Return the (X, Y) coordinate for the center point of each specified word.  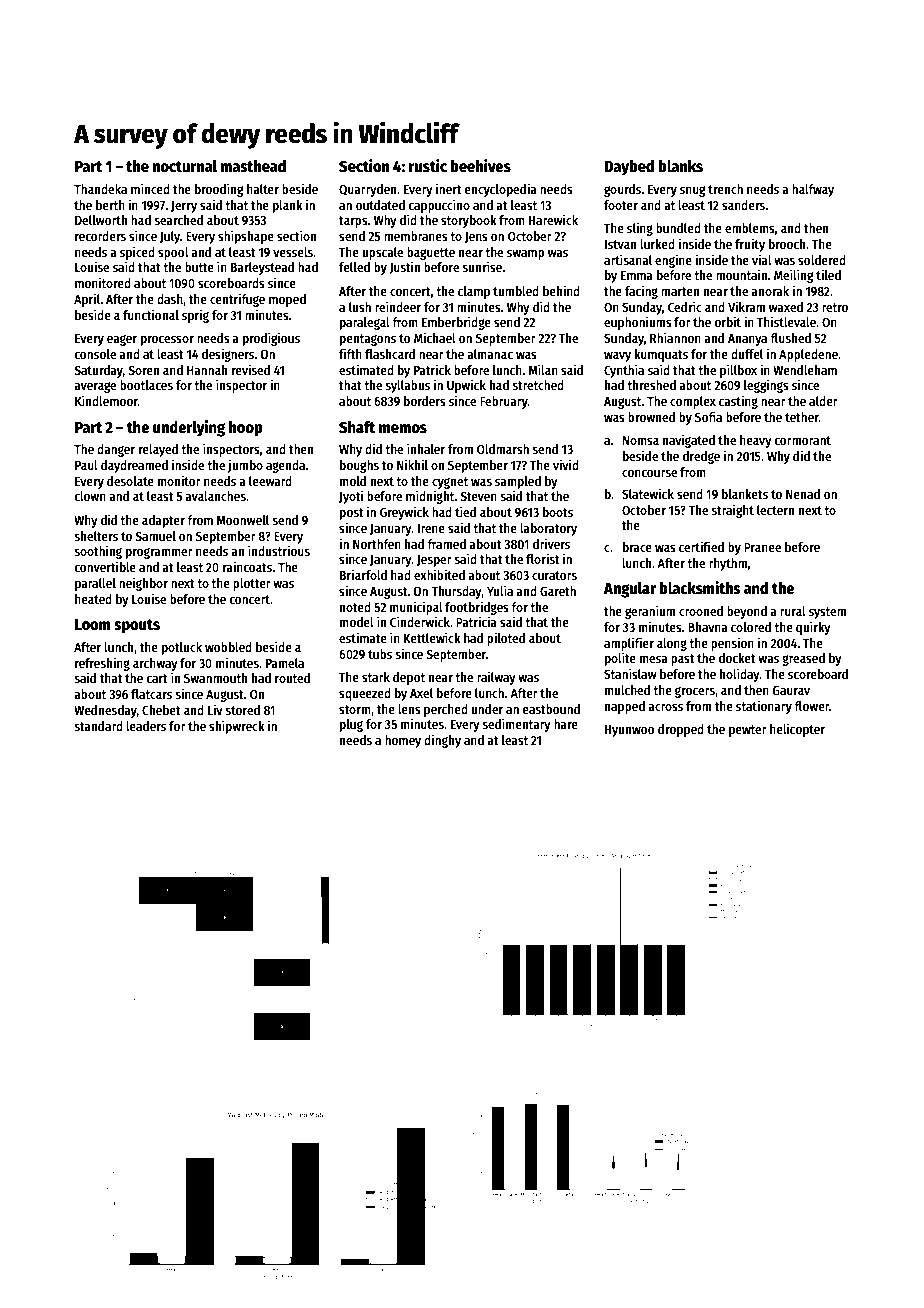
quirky (813, 628)
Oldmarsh (503, 449)
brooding (219, 190)
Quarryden (367, 190)
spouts (137, 626)
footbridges (477, 608)
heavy (756, 441)
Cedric (685, 306)
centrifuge (237, 300)
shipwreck (237, 727)
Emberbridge (456, 323)
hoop (246, 429)
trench (725, 189)
